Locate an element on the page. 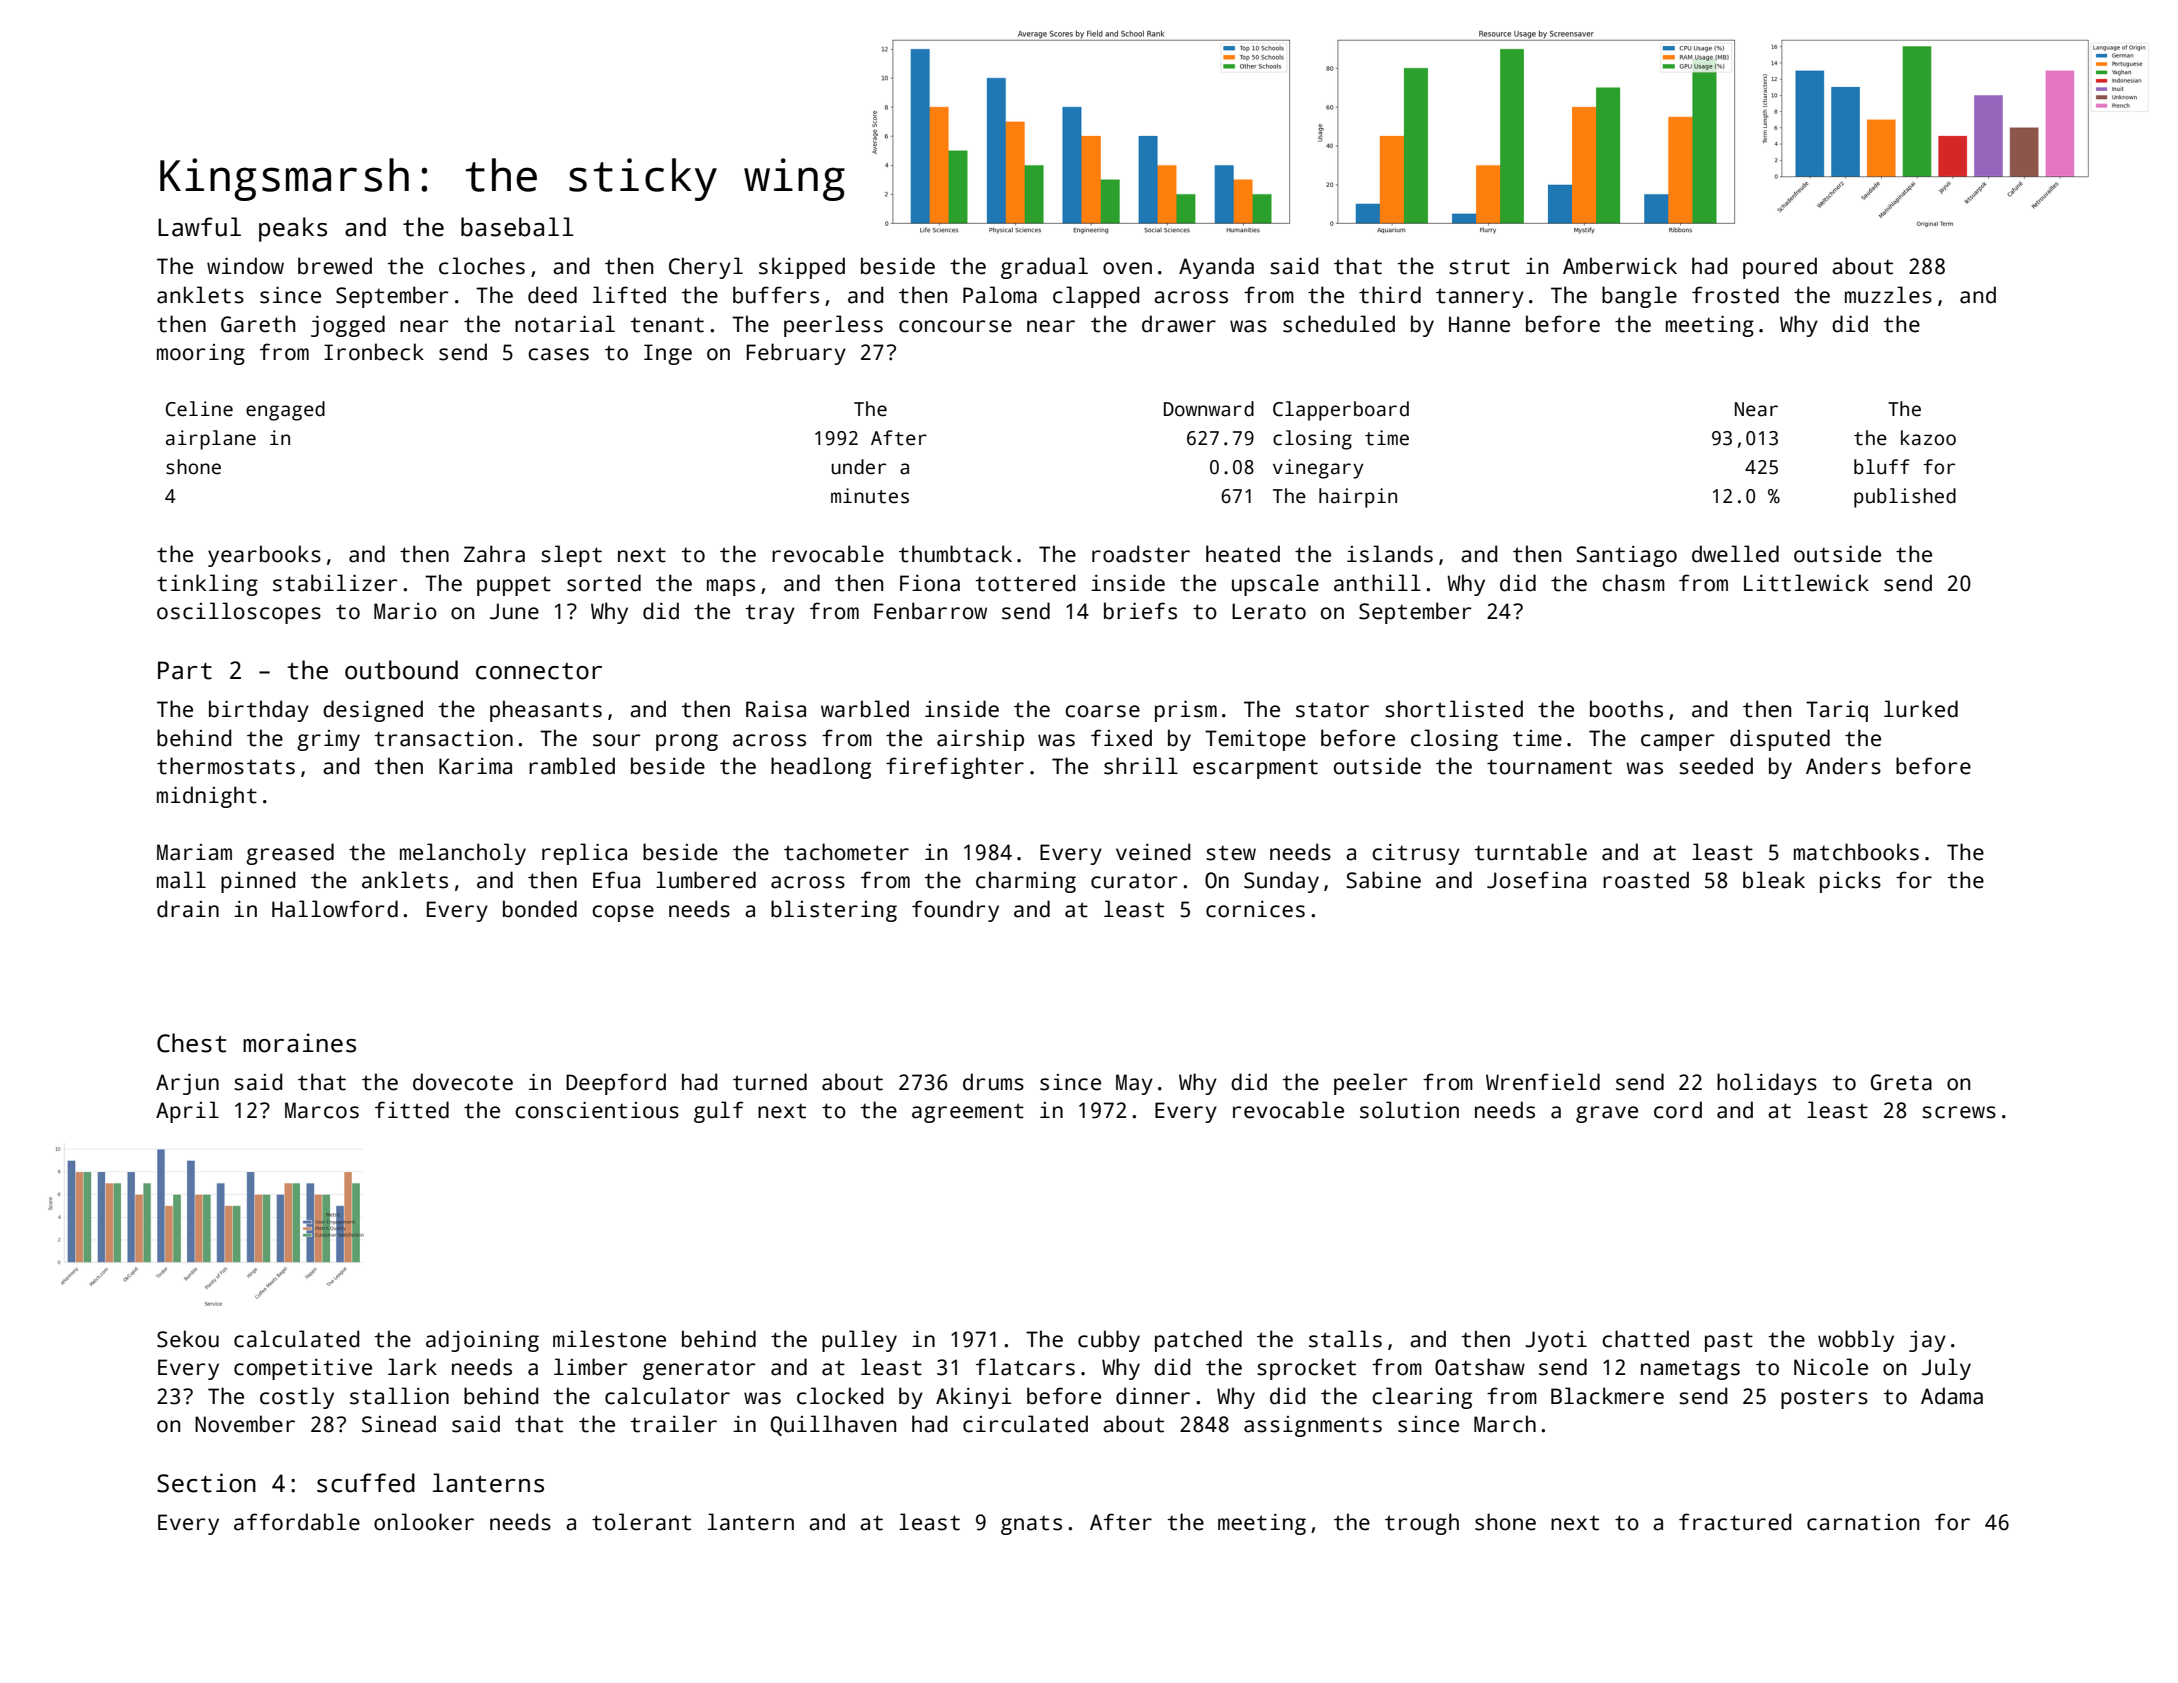 Image resolution: width=2178 pixels, height=1683 pixels. foundry is located at coordinates (955, 911).
